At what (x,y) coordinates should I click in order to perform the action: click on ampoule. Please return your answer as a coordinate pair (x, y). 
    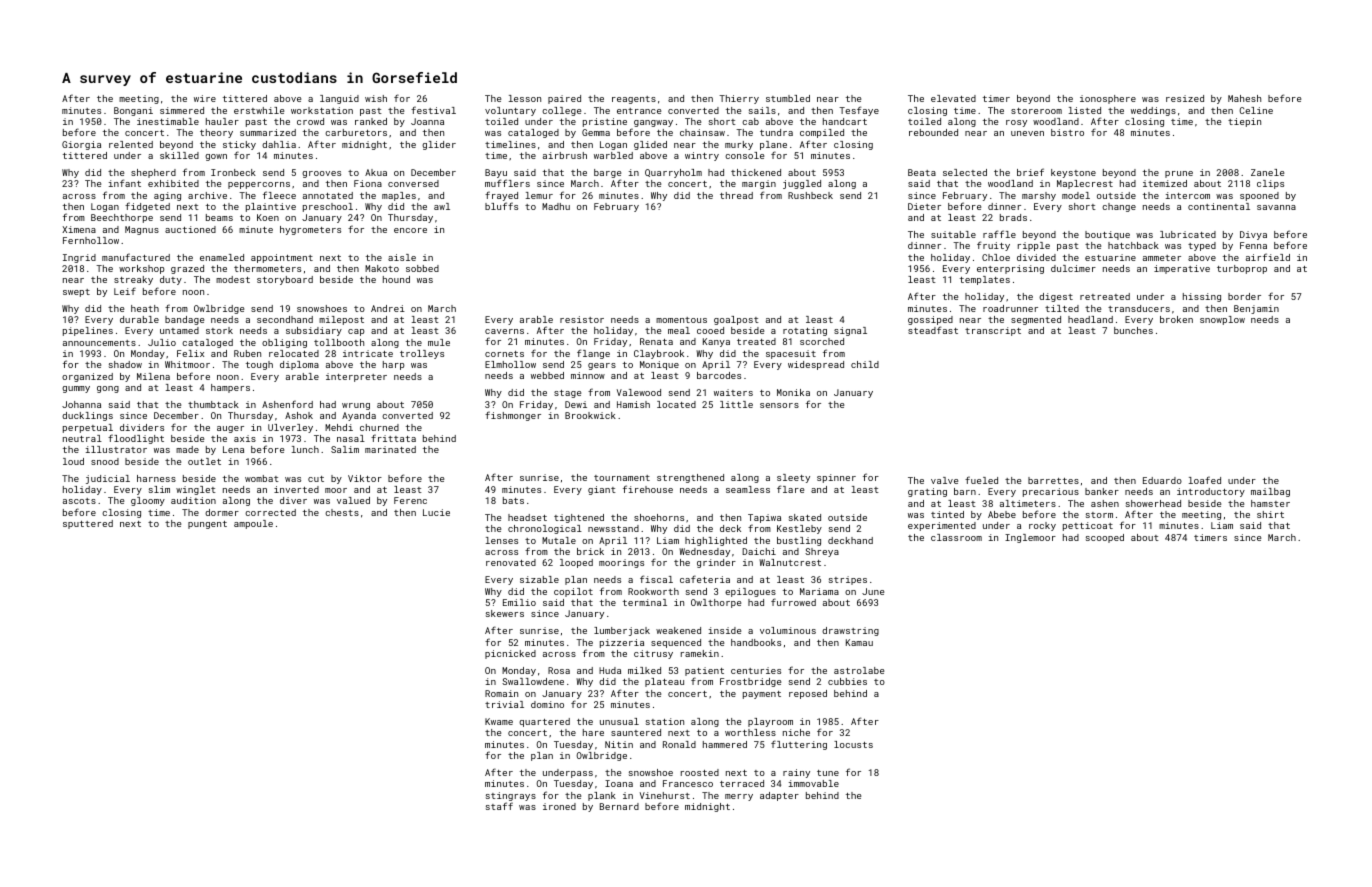
    Looking at the image, I should click on (253, 524).
